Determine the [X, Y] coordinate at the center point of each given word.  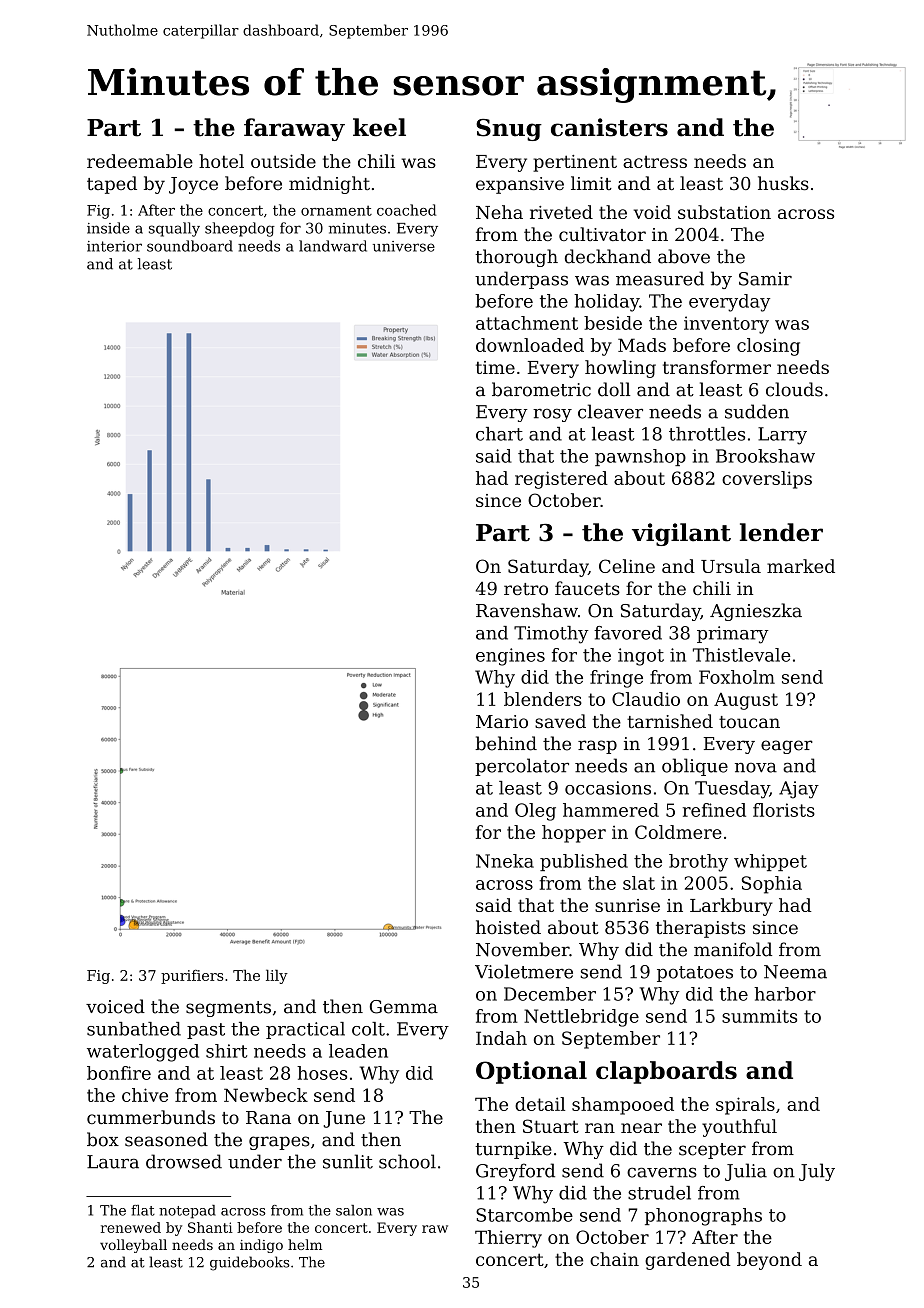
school [407, 1161]
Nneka [505, 861]
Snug [509, 130]
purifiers [192, 977]
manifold [733, 949]
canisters [609, 127]
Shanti [210, 1227]
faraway [294, 129]
